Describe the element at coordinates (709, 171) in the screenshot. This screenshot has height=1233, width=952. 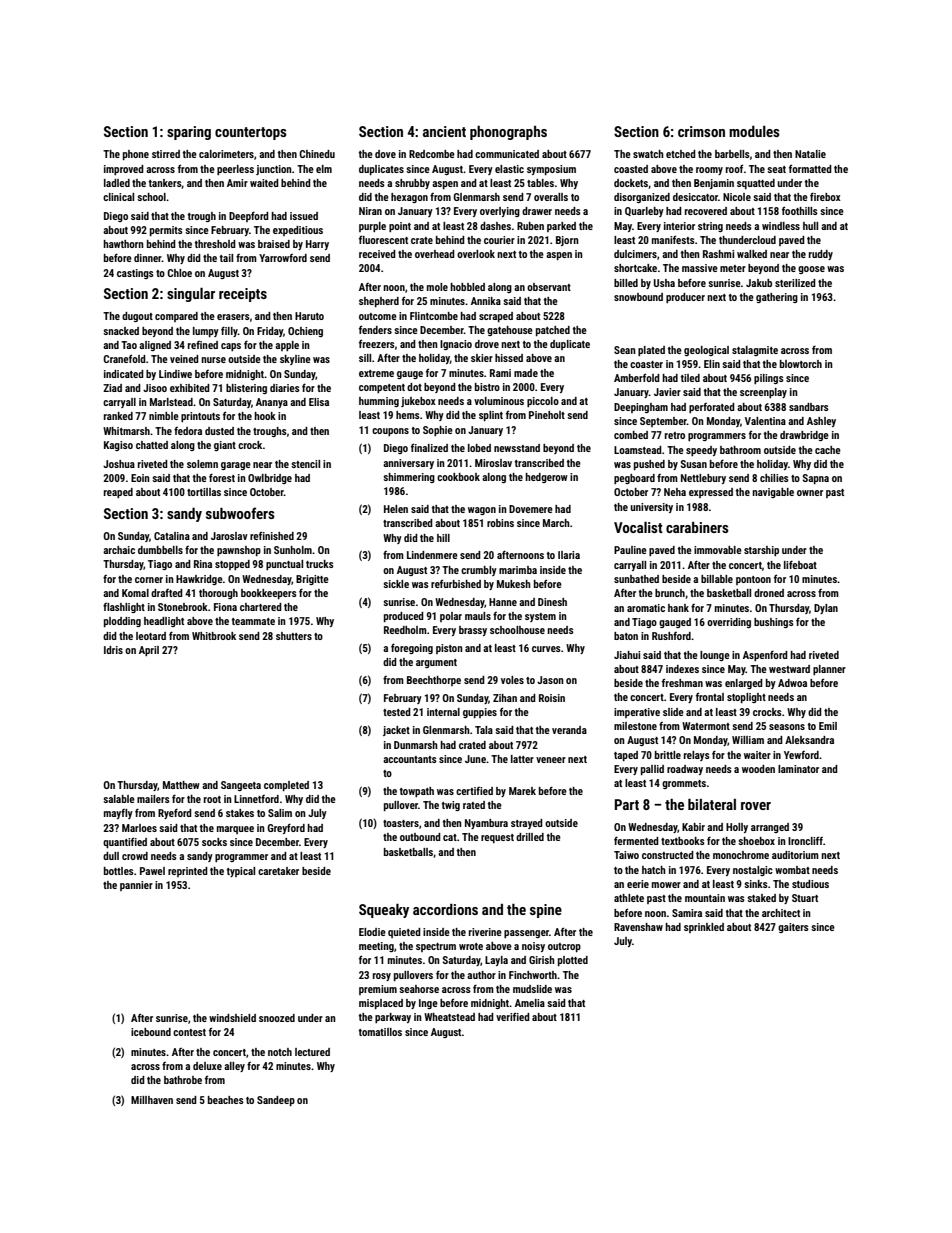
I see `roomy` at that location.
